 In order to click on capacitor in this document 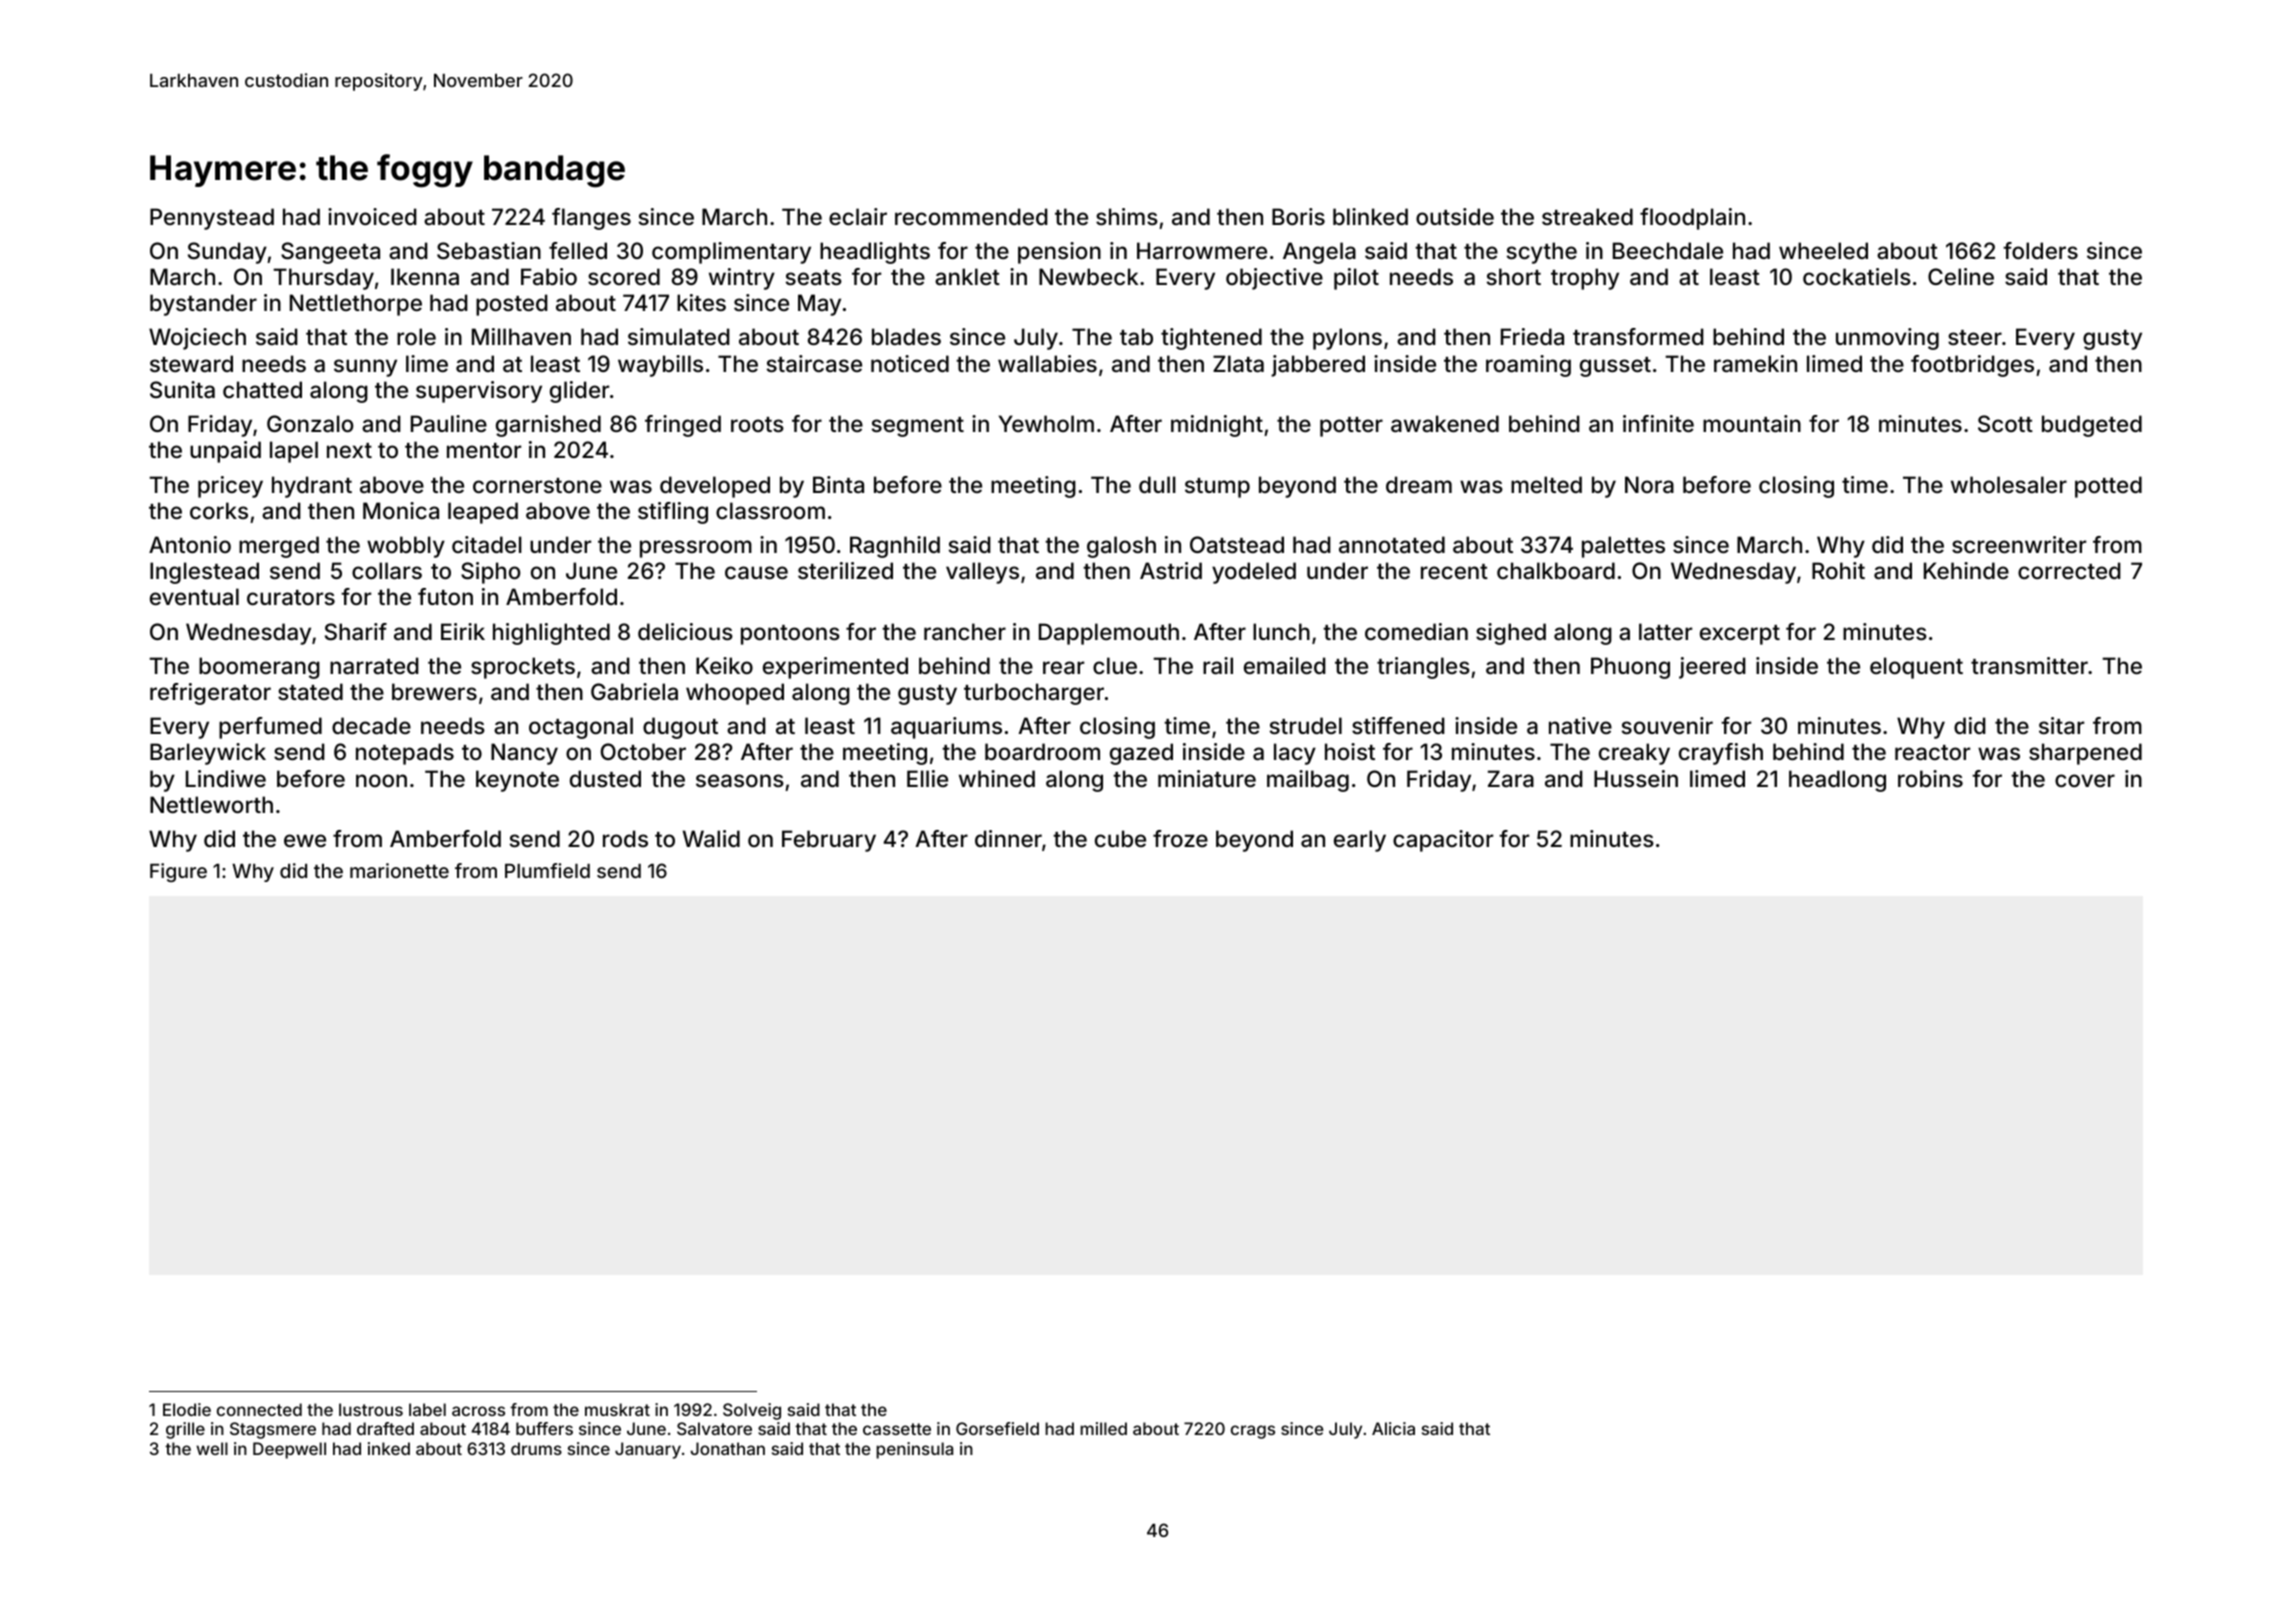, I will do `click(1443, 841)`.
